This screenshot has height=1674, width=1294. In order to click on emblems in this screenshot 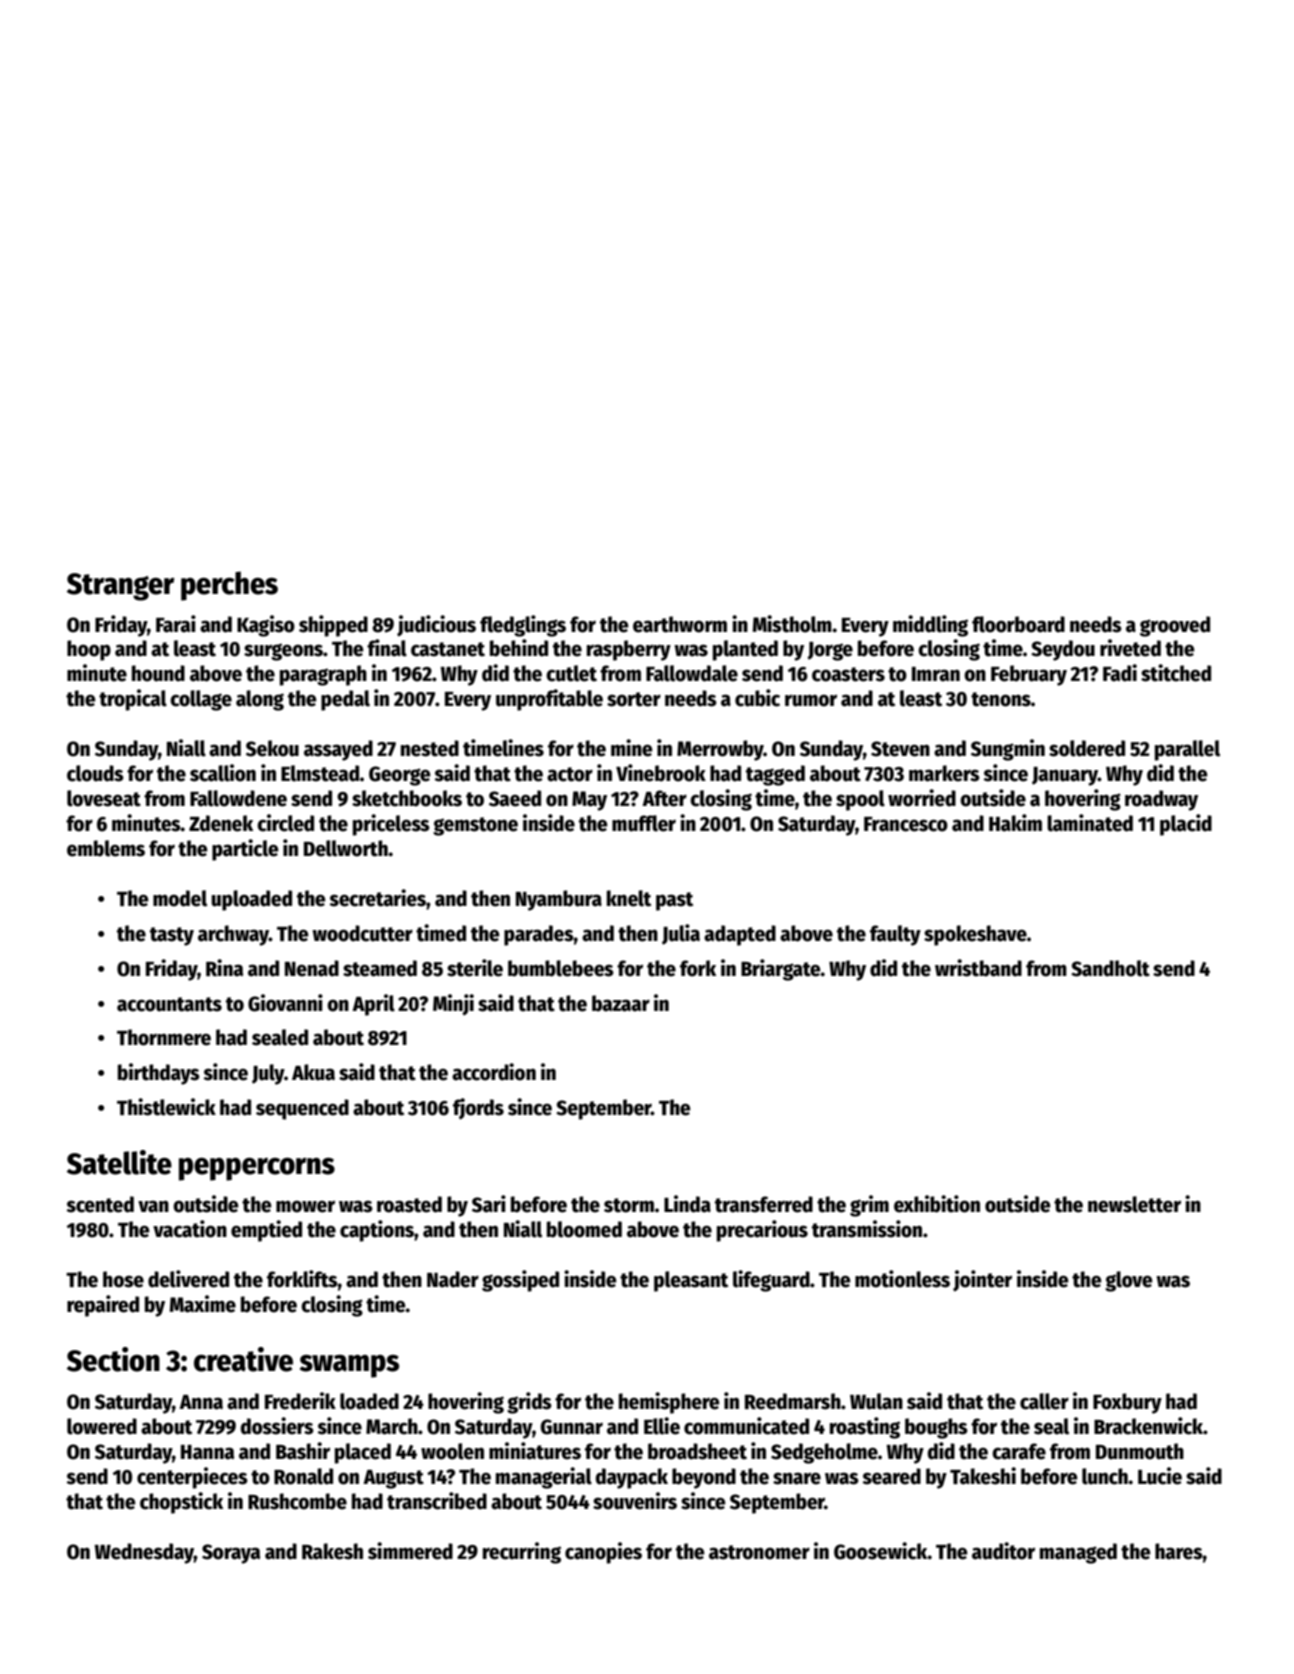, I will do `click(106, 848)`.
